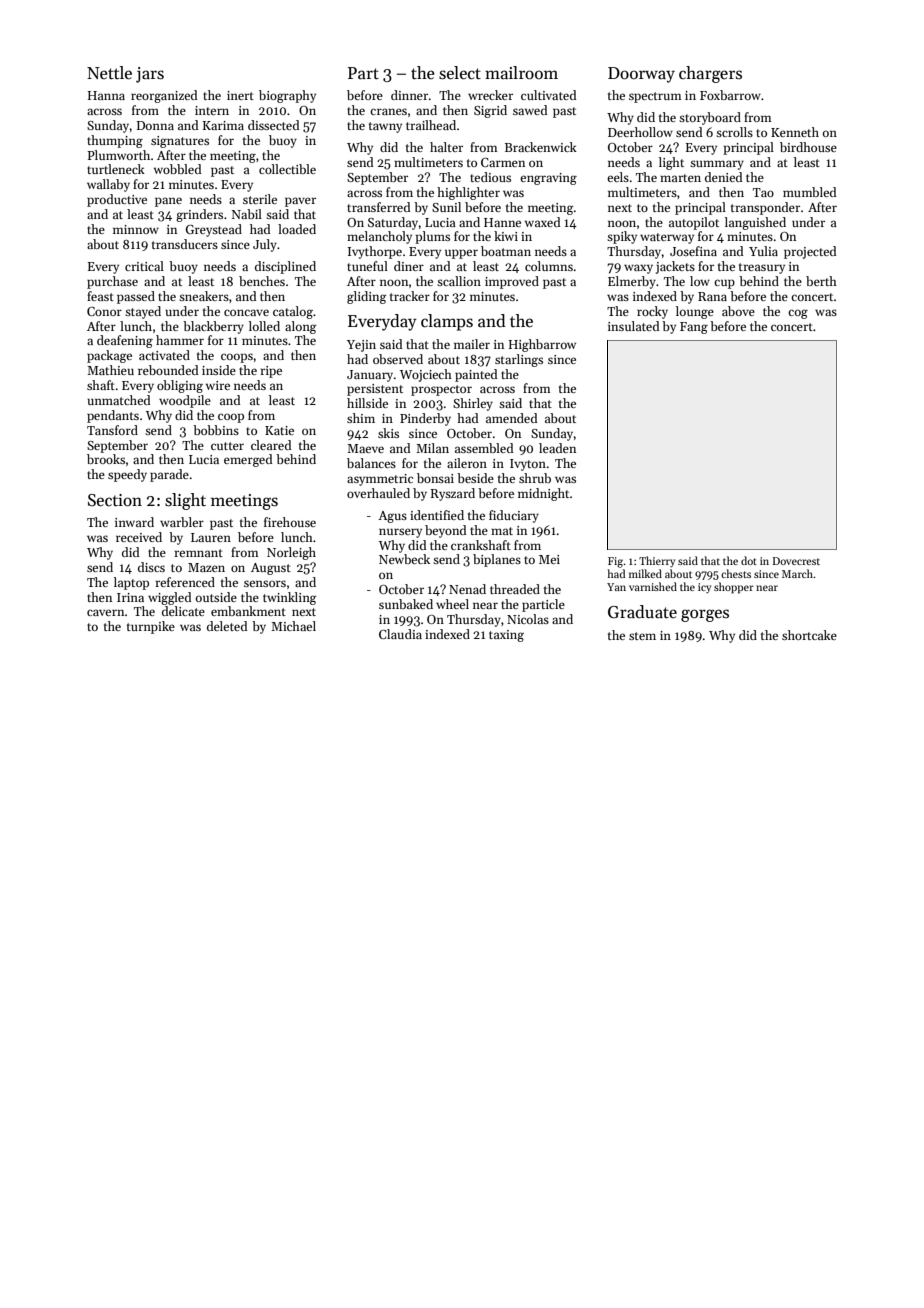 Image resolution: width=924 pixels, height=1308 pixels. What do you see at coordinates (150, 75) in the document?
I see `jars` at bounding box center [150, 75].
